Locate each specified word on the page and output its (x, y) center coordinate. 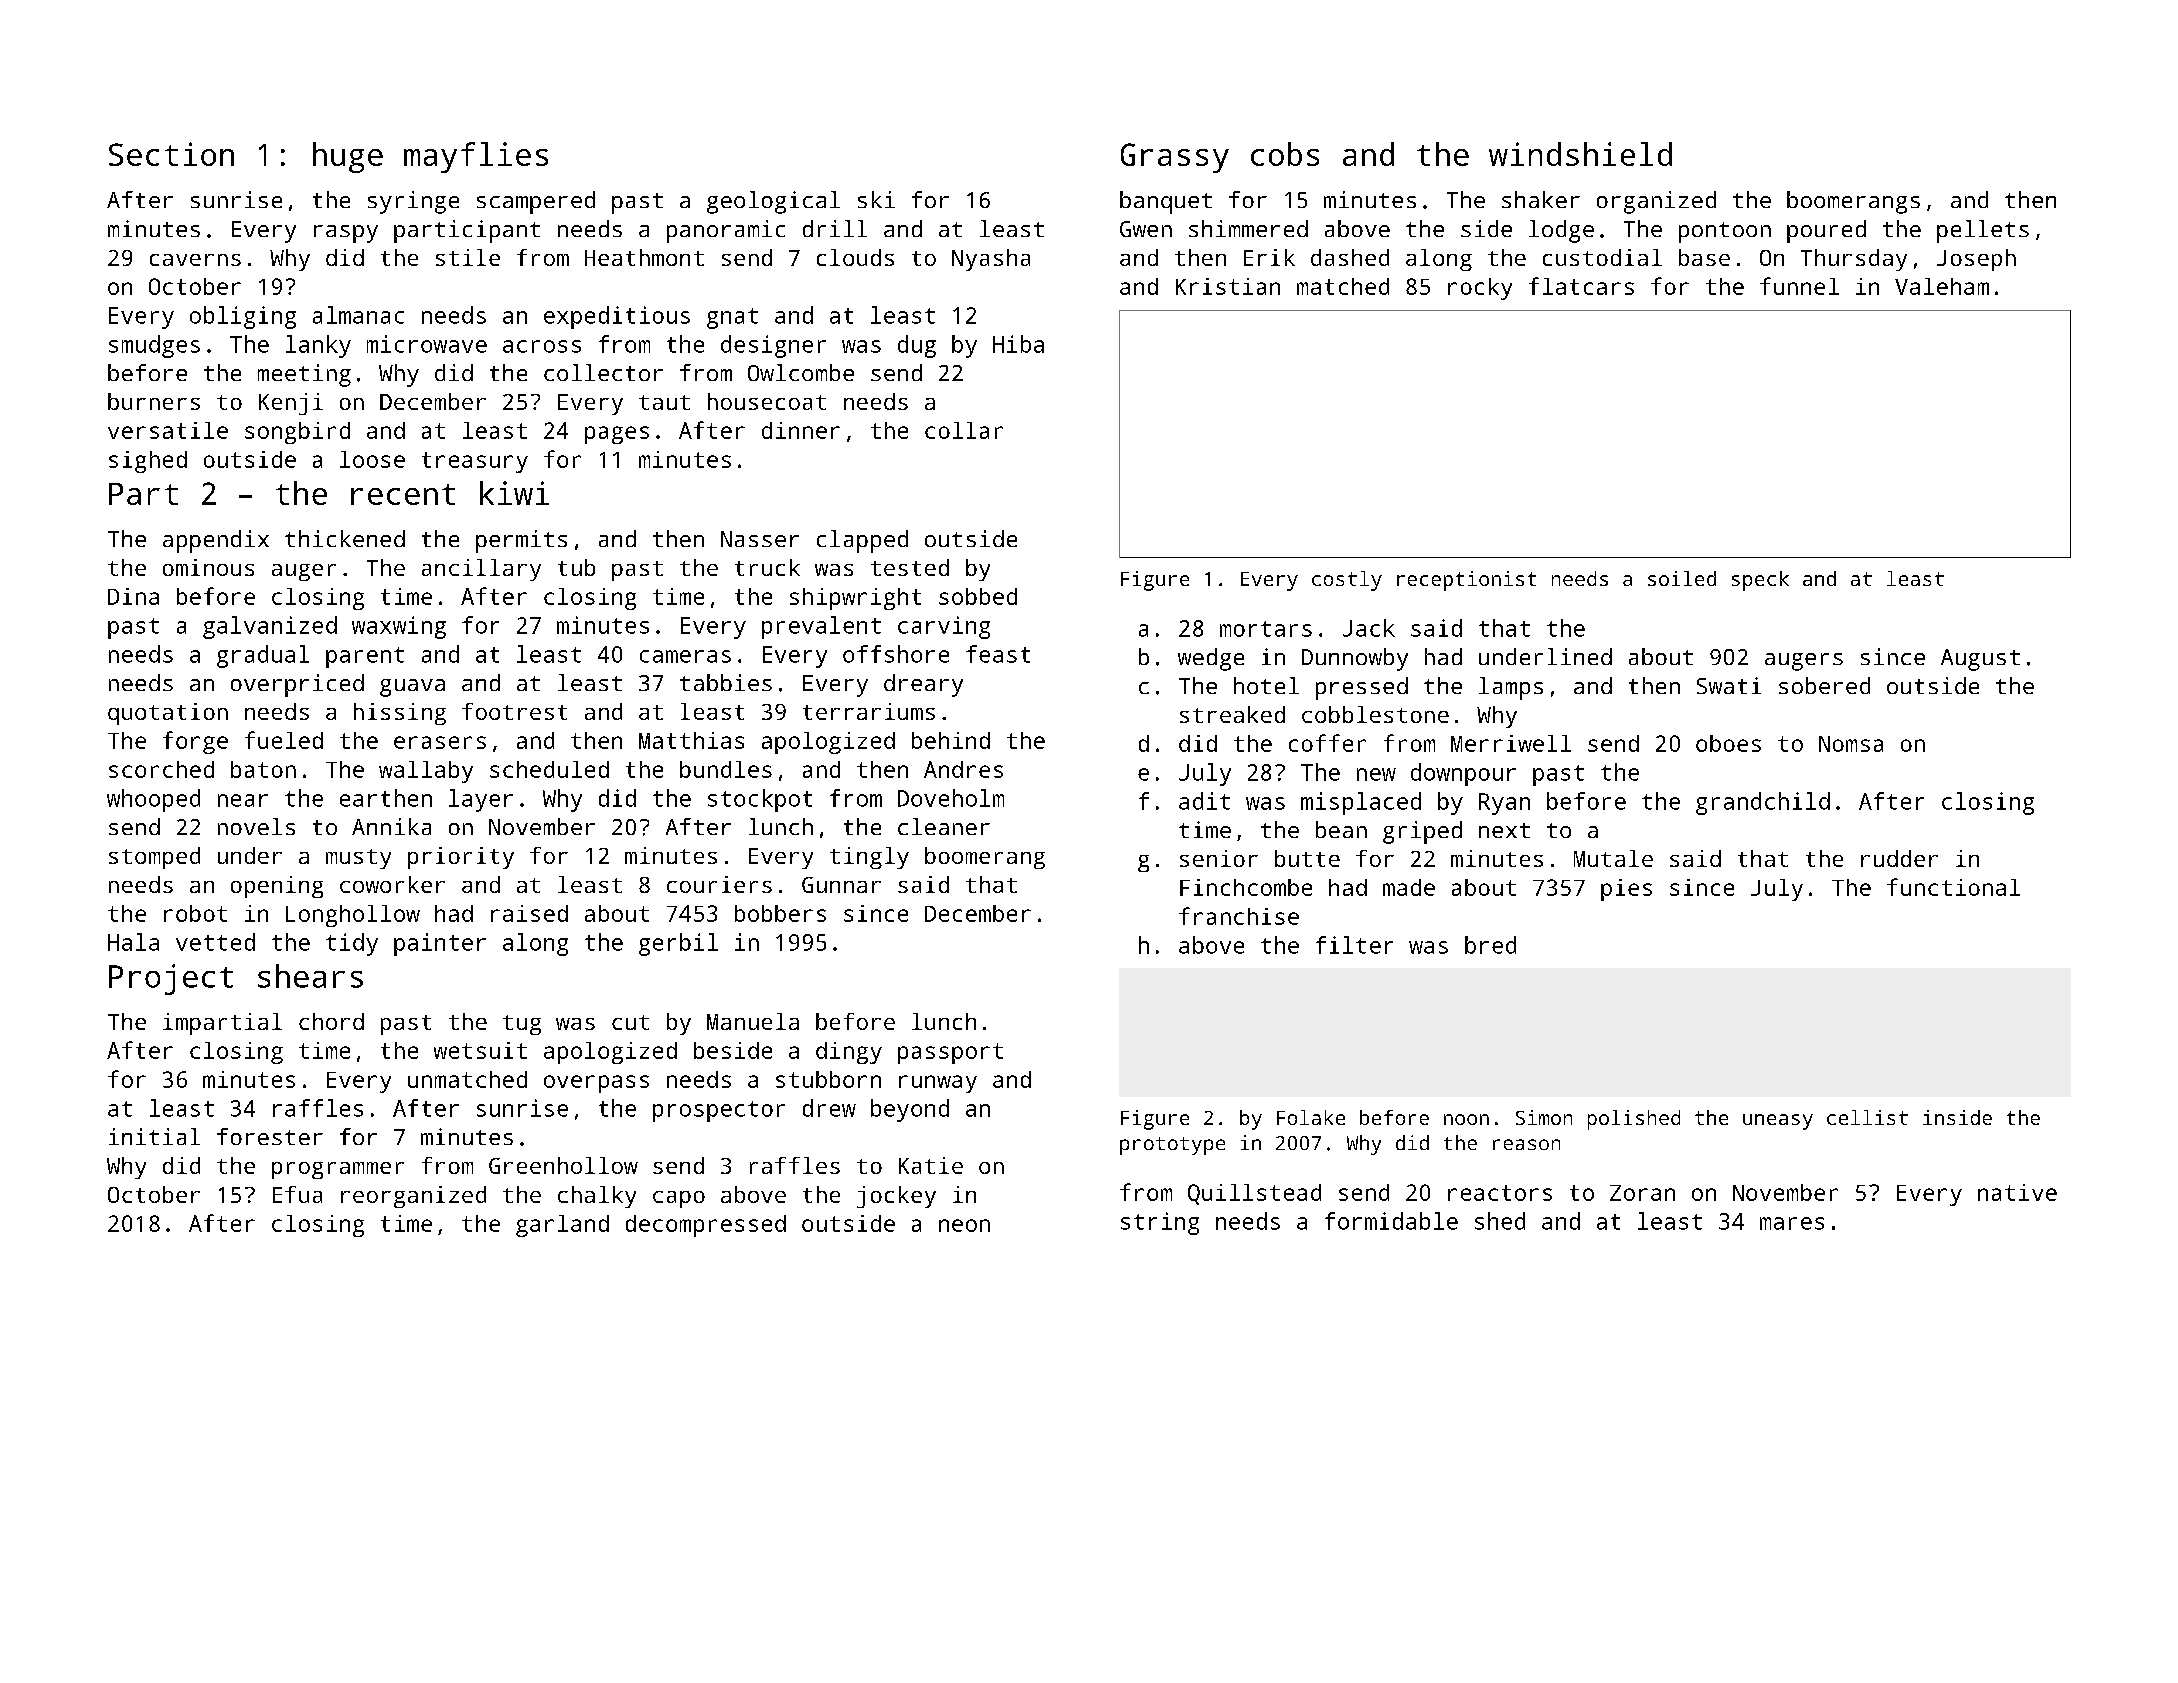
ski (876, 199)
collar (964, 430)
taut (664, 402)
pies (1626, 890)
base (1704, 257)
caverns (195, 260)
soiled (1682, 578)
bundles (726, 769)
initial (154, 1136)
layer (481, 800)
